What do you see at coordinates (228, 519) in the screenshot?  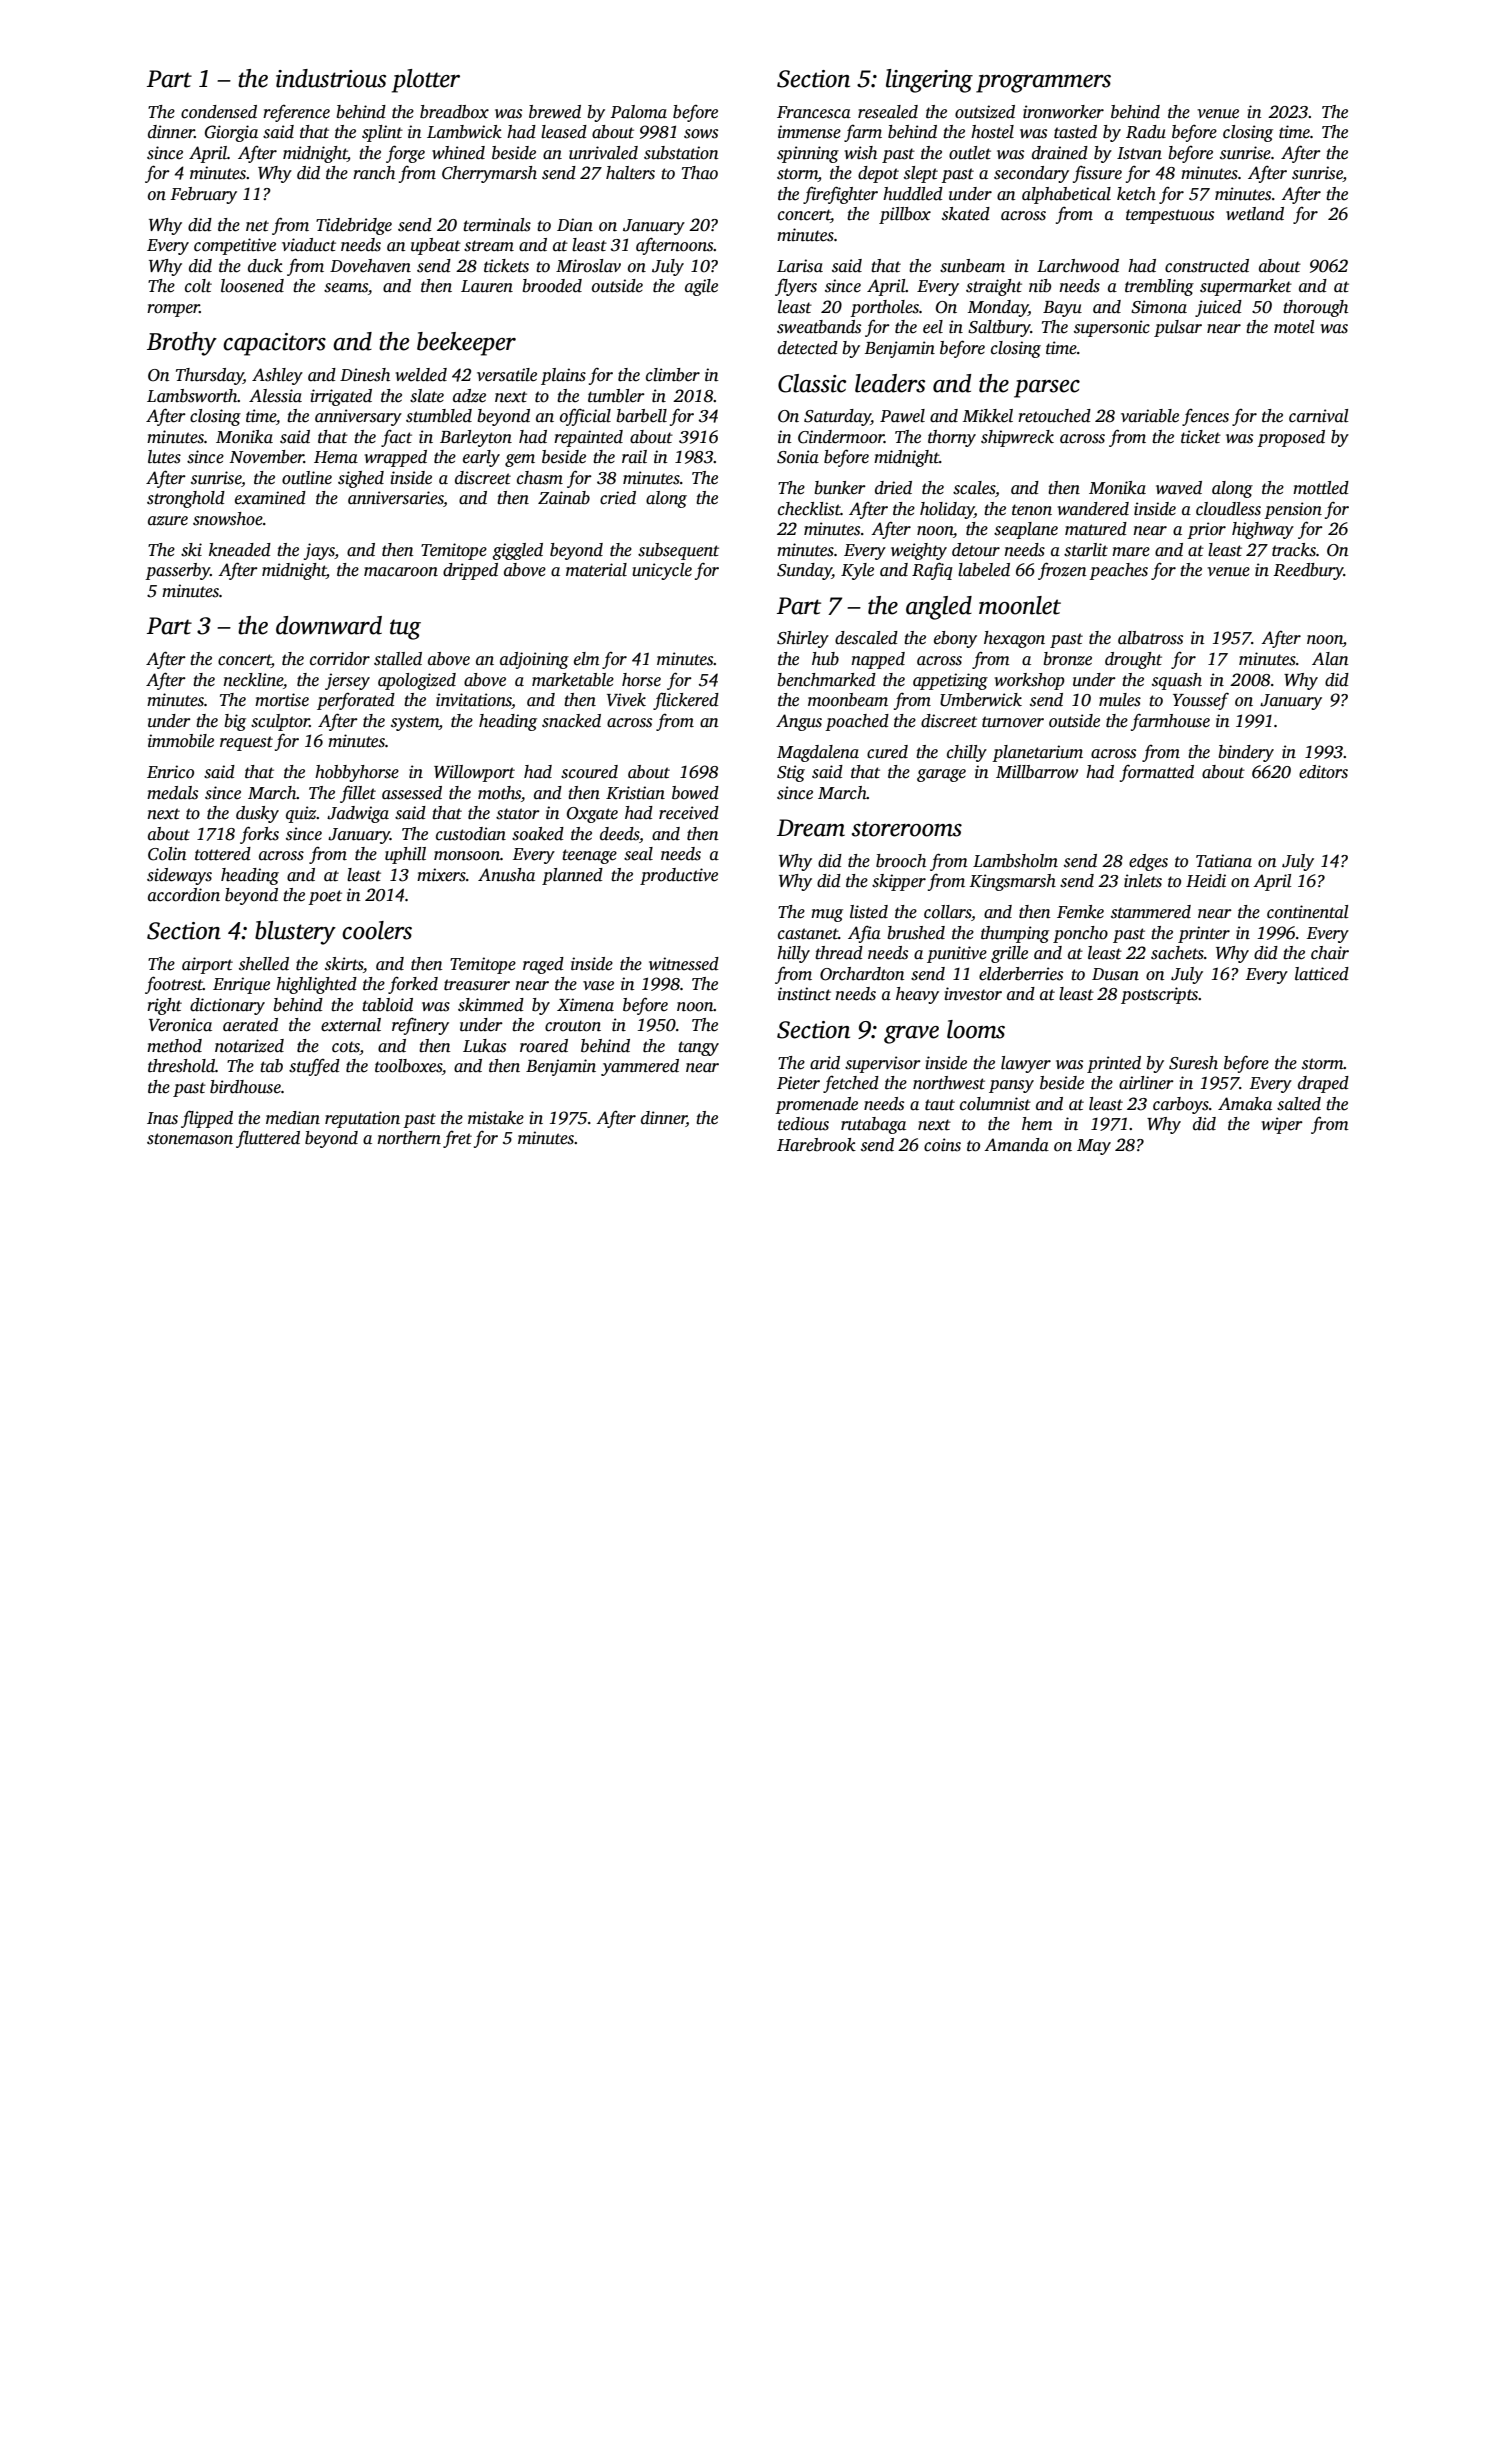 I see `snowshoe` at bounding box center [228, 519].
